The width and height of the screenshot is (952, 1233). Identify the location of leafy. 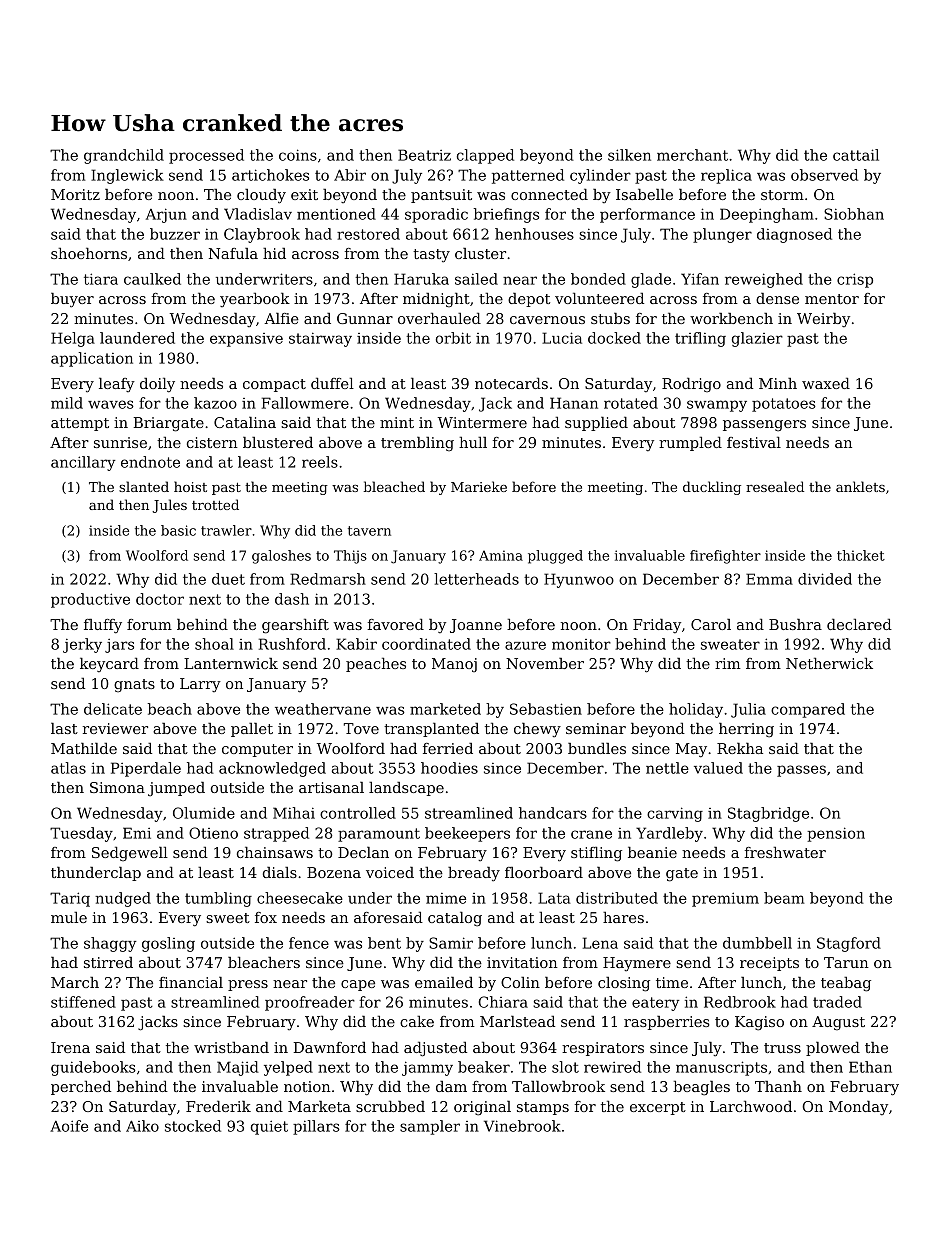
(117, 385).
